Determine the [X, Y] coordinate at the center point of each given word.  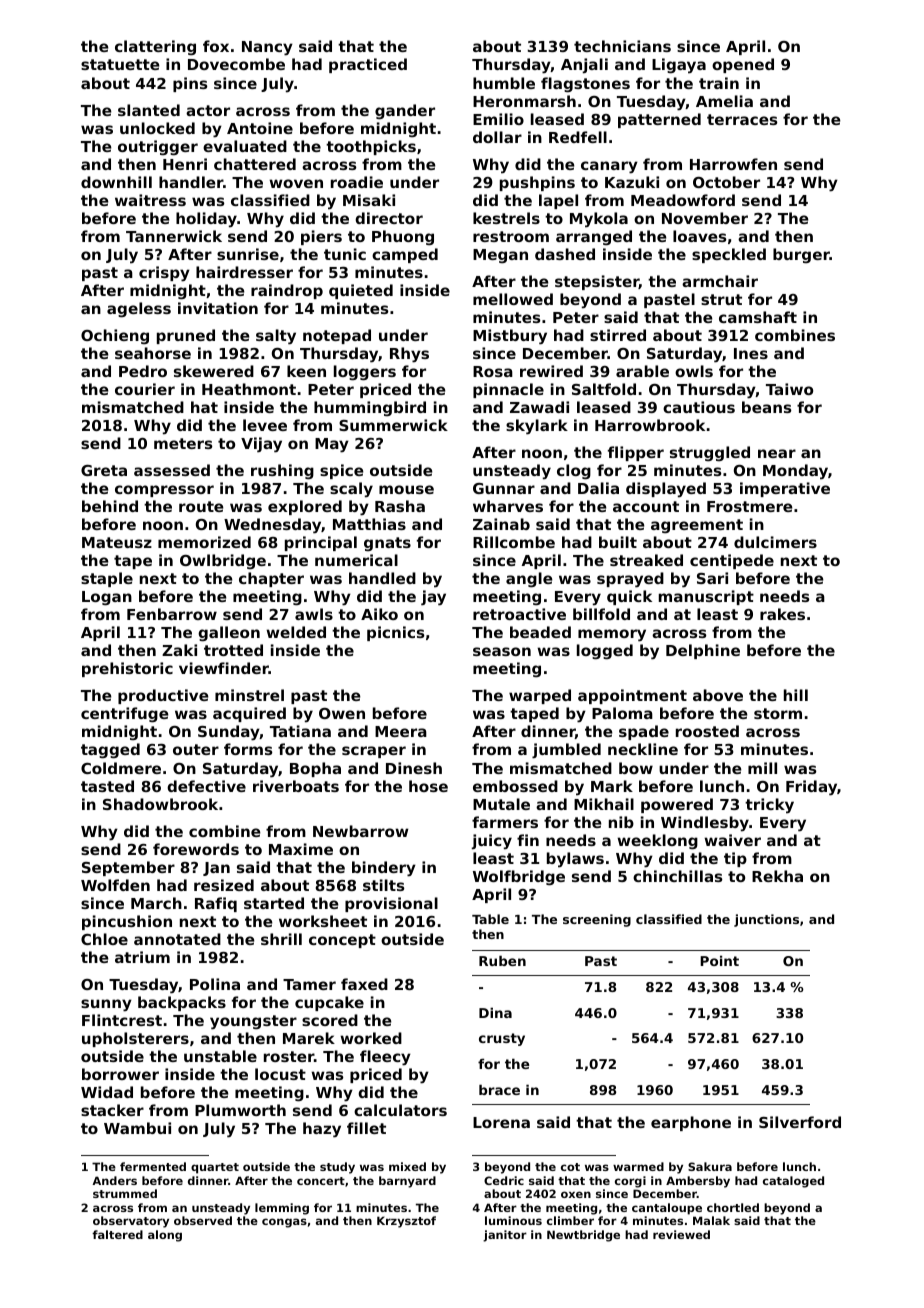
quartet [215, 1168]
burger [801, 255]
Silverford [800, 1122]
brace [499, 1089]
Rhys [409, 355]
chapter [271, 579]
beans [767, 407]
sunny [106, 1005]
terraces [742, 119]
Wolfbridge [519, 878]
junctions [766, 920]
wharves [508, 506]
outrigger [158, 147]
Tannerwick [174, 236]
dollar [497, 137]
